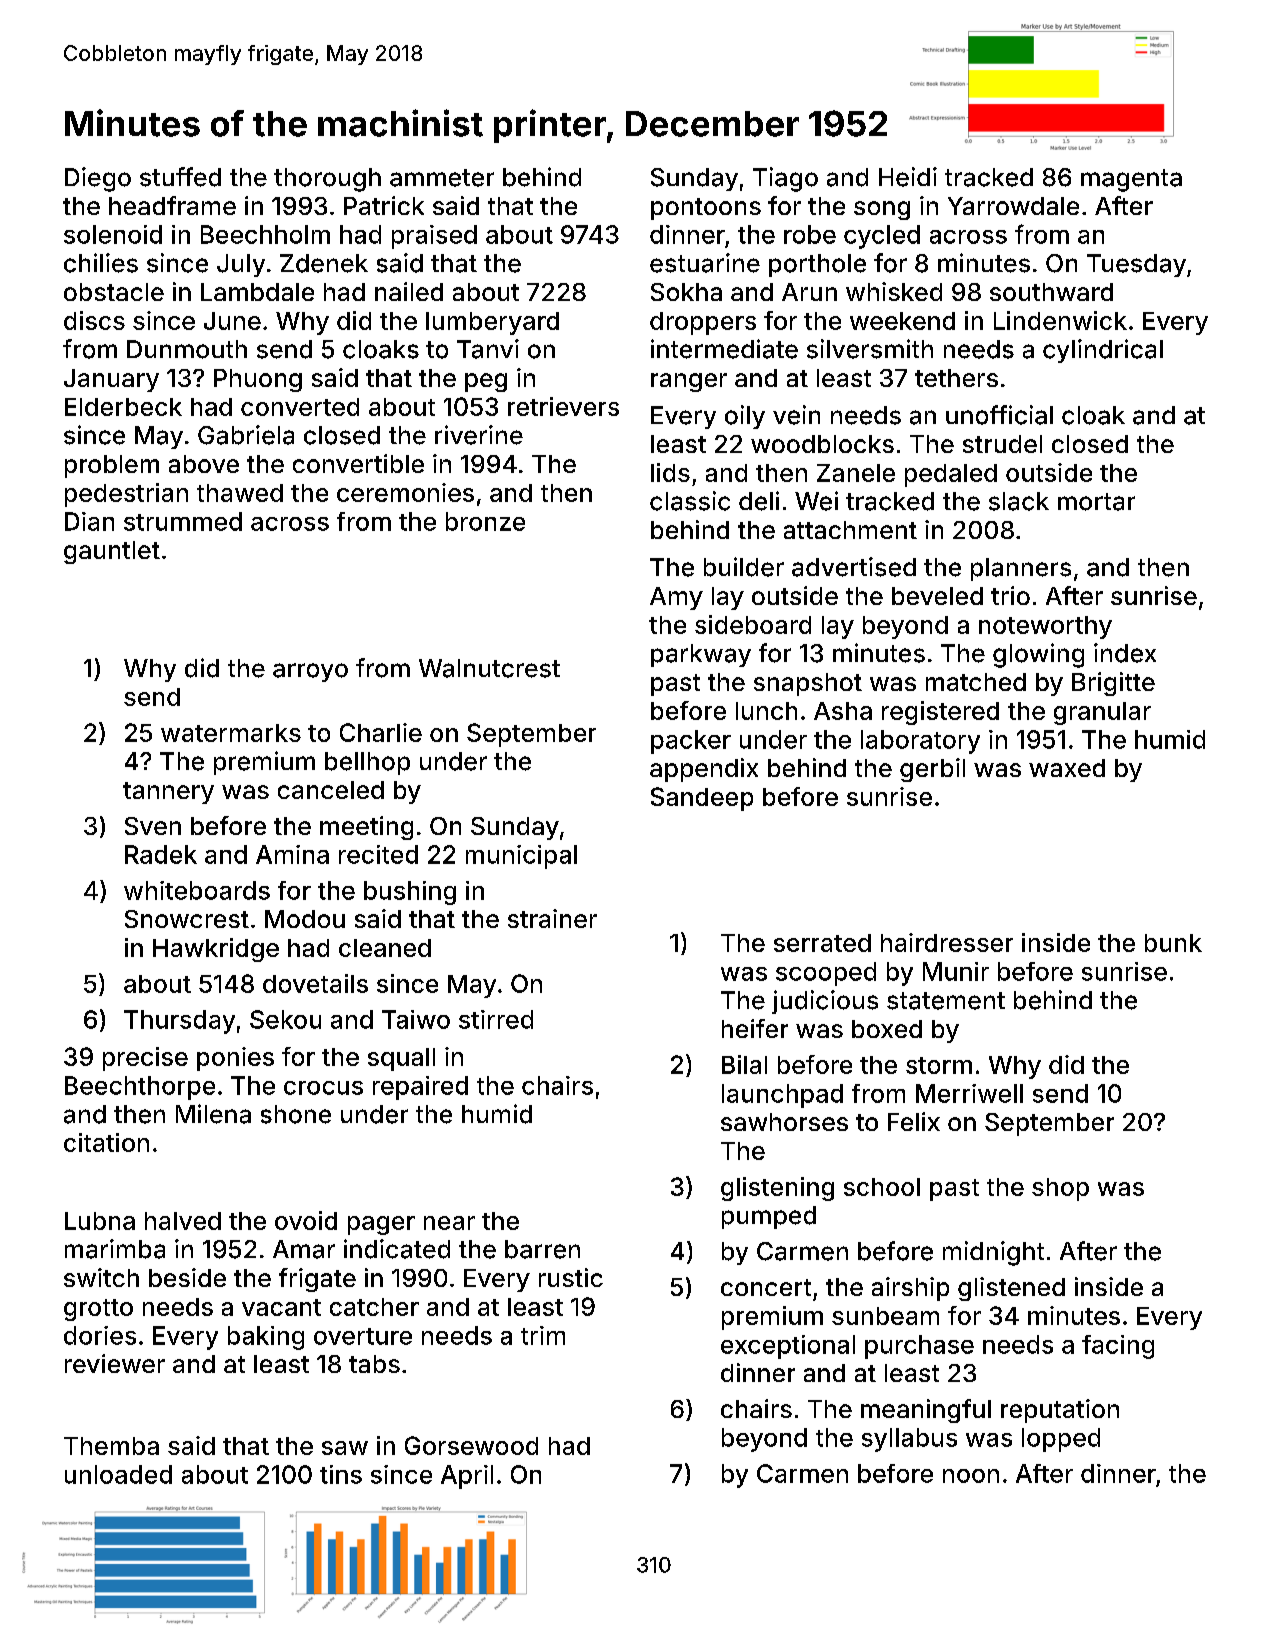 The width and height of the screenshot is (1272, 1646). I want to click on weekend, so click(902, 321).
